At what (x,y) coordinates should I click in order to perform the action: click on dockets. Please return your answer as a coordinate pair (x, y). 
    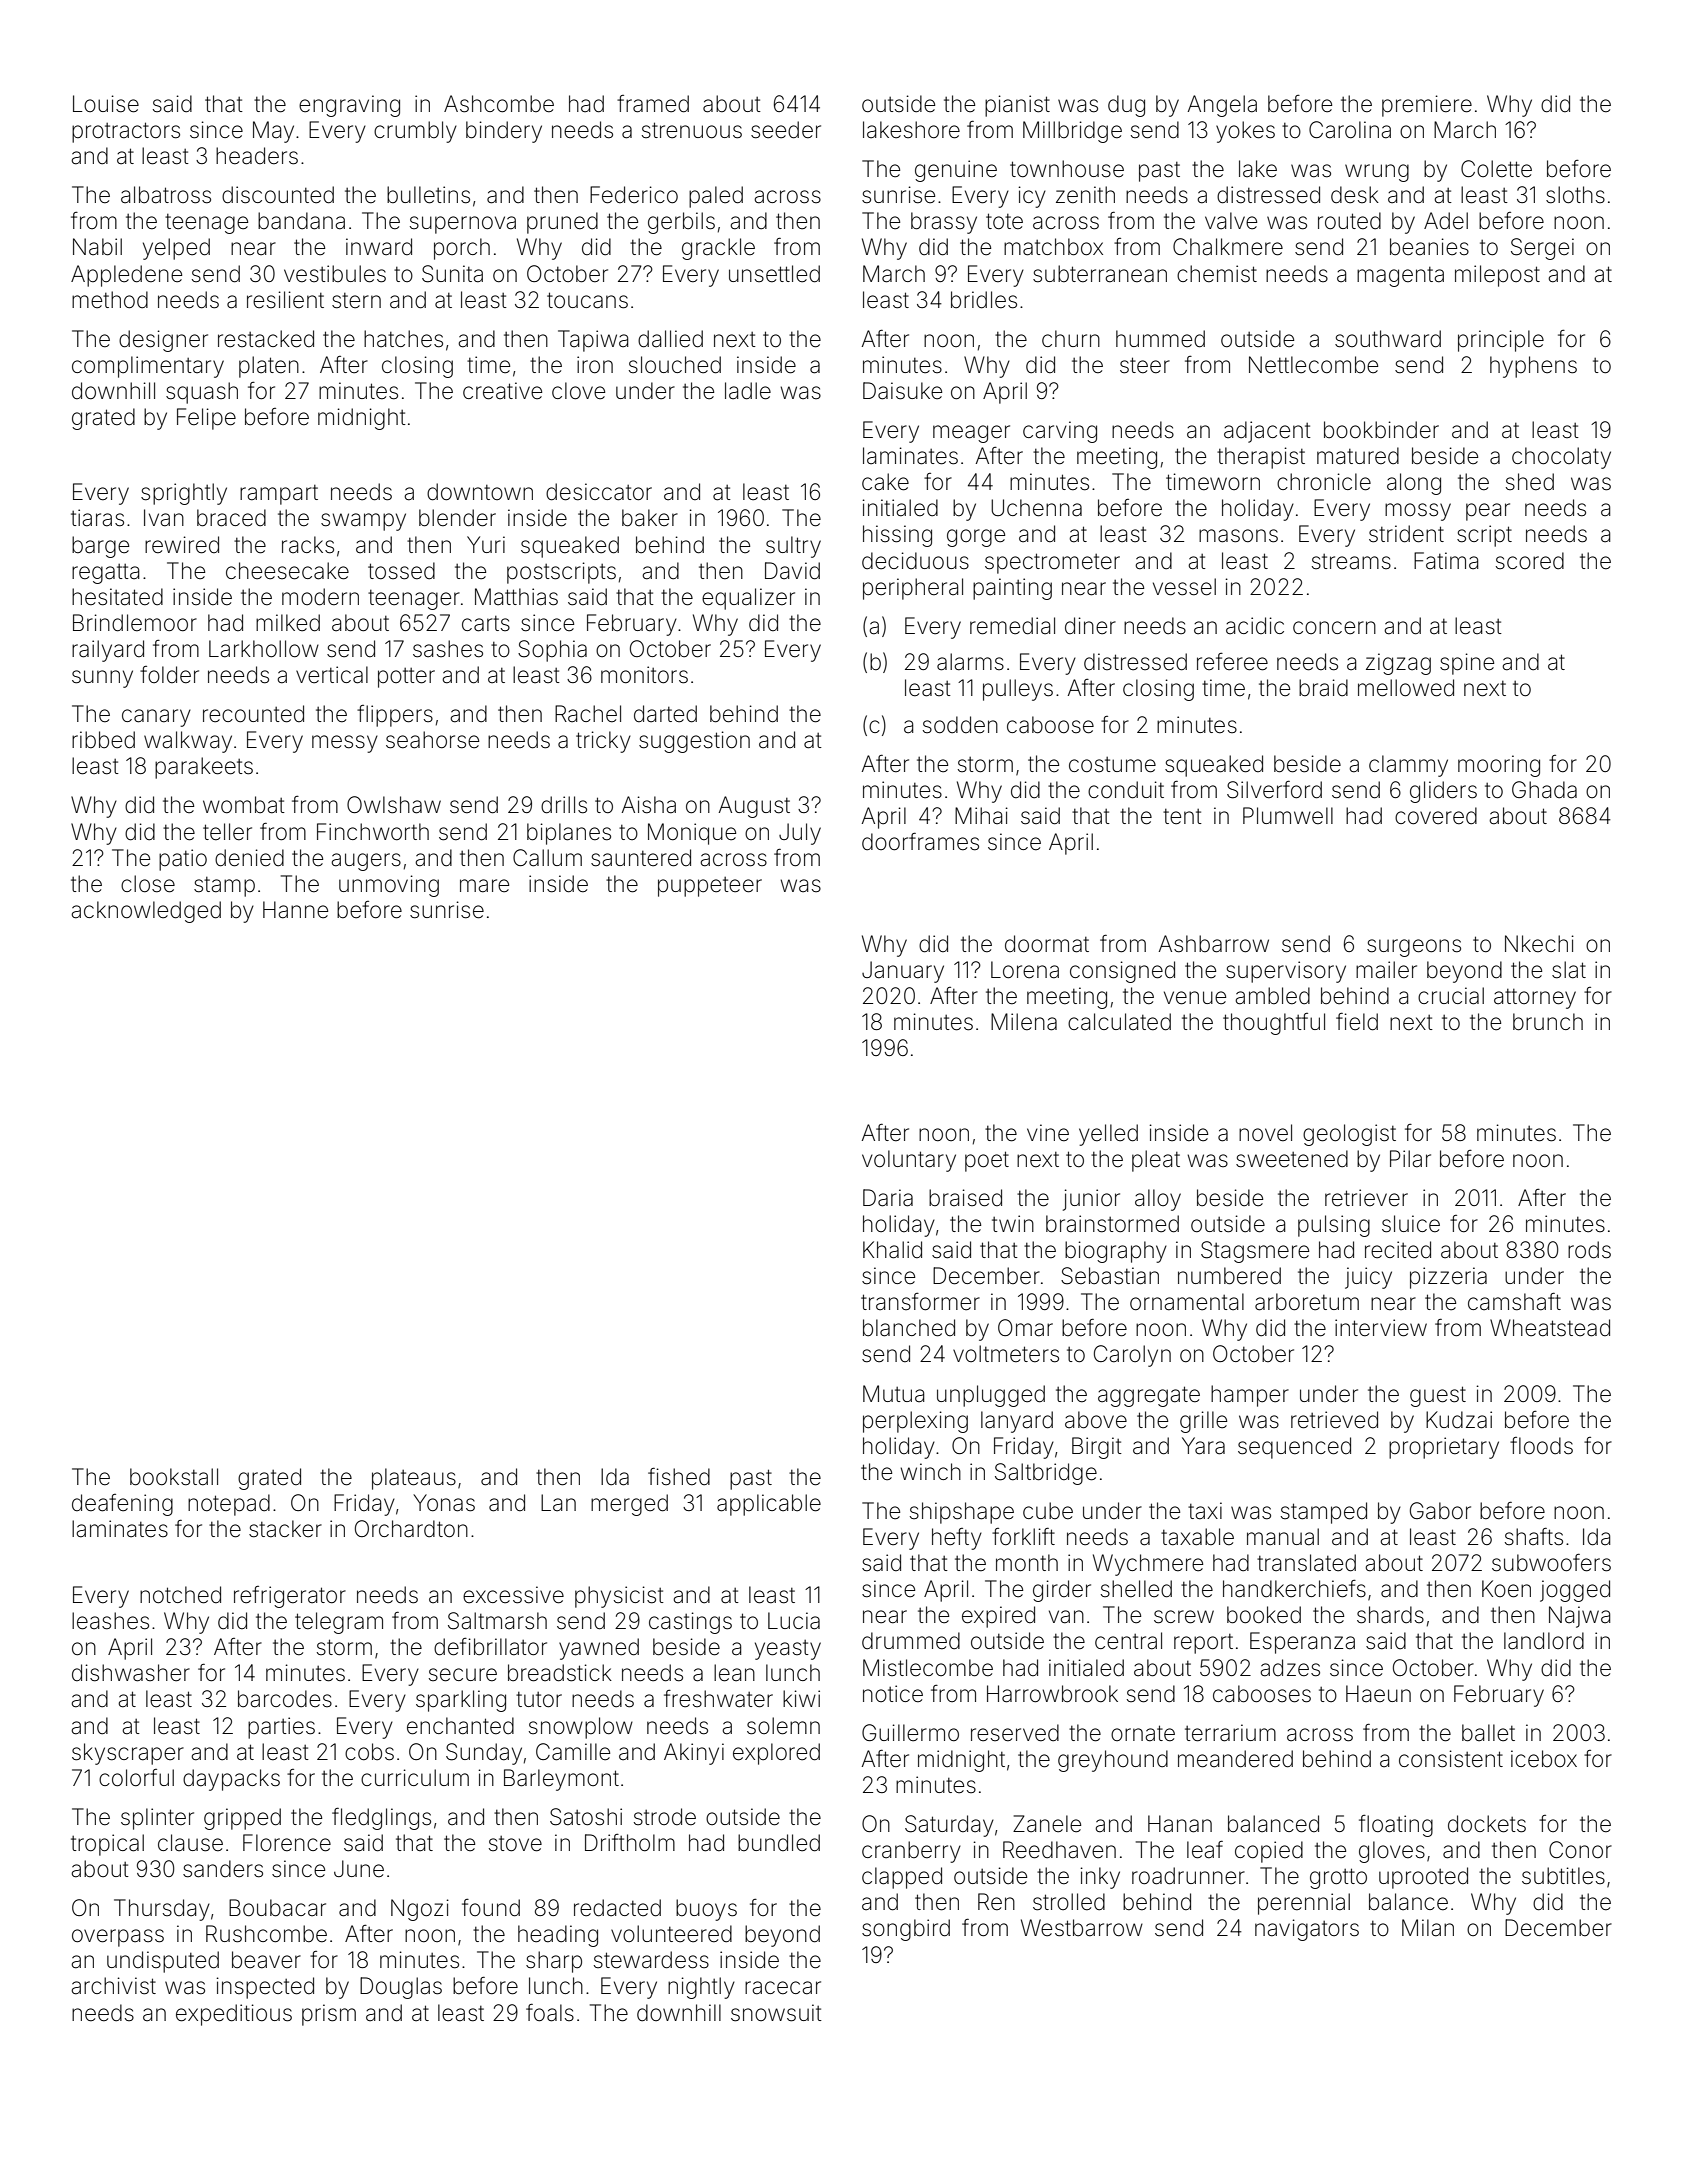
    Looking at the image, I should click on (1487, 1824).
